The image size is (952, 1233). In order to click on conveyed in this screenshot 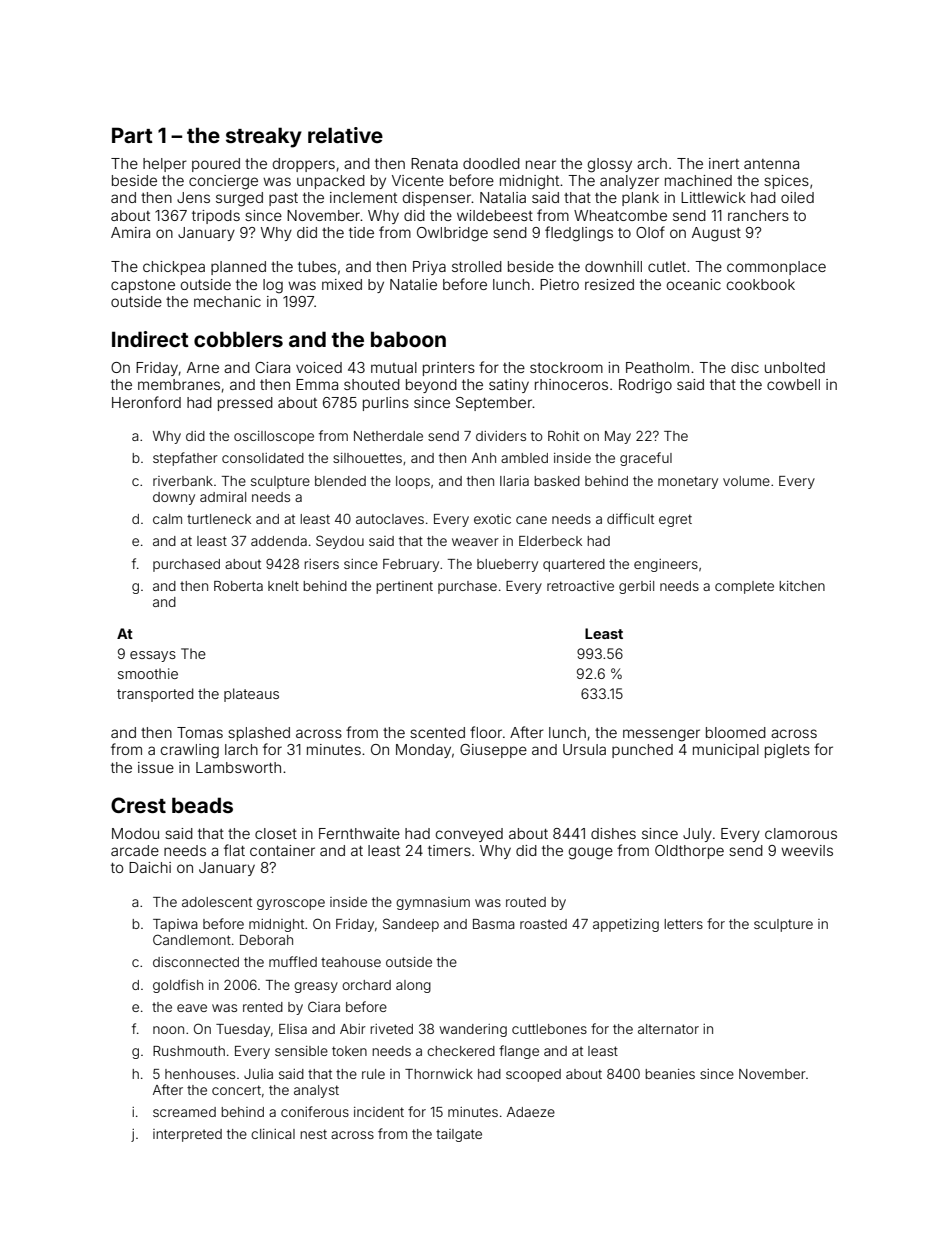, I will do `click(469, 835)`.
